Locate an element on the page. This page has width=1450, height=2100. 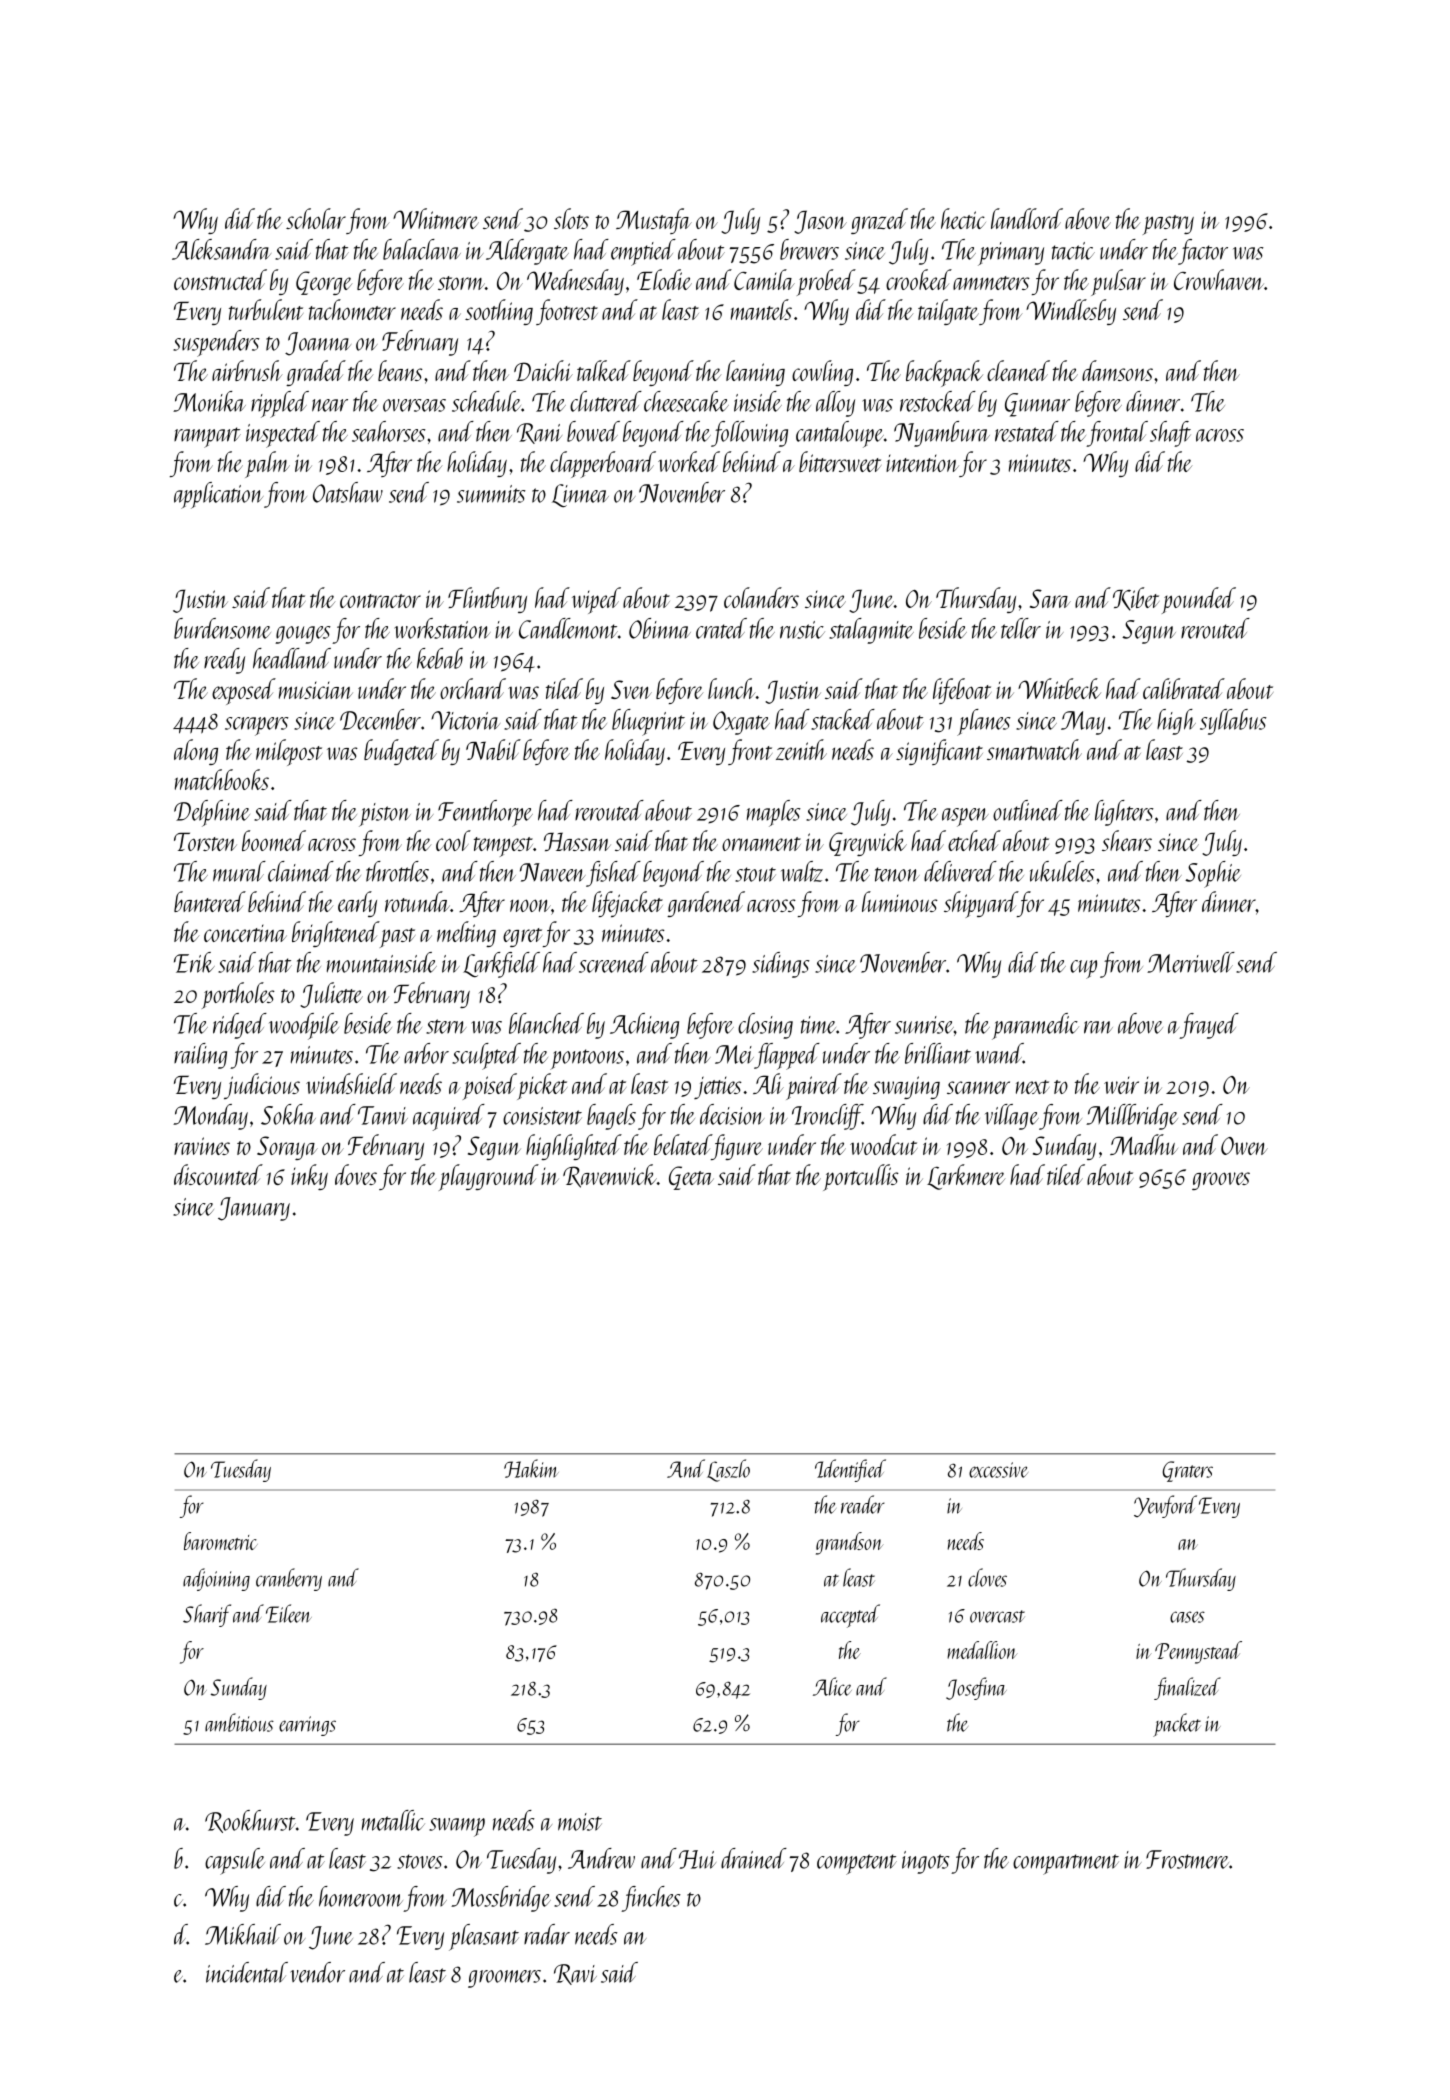
Laszlo is located at coordinates (728, 1470).
